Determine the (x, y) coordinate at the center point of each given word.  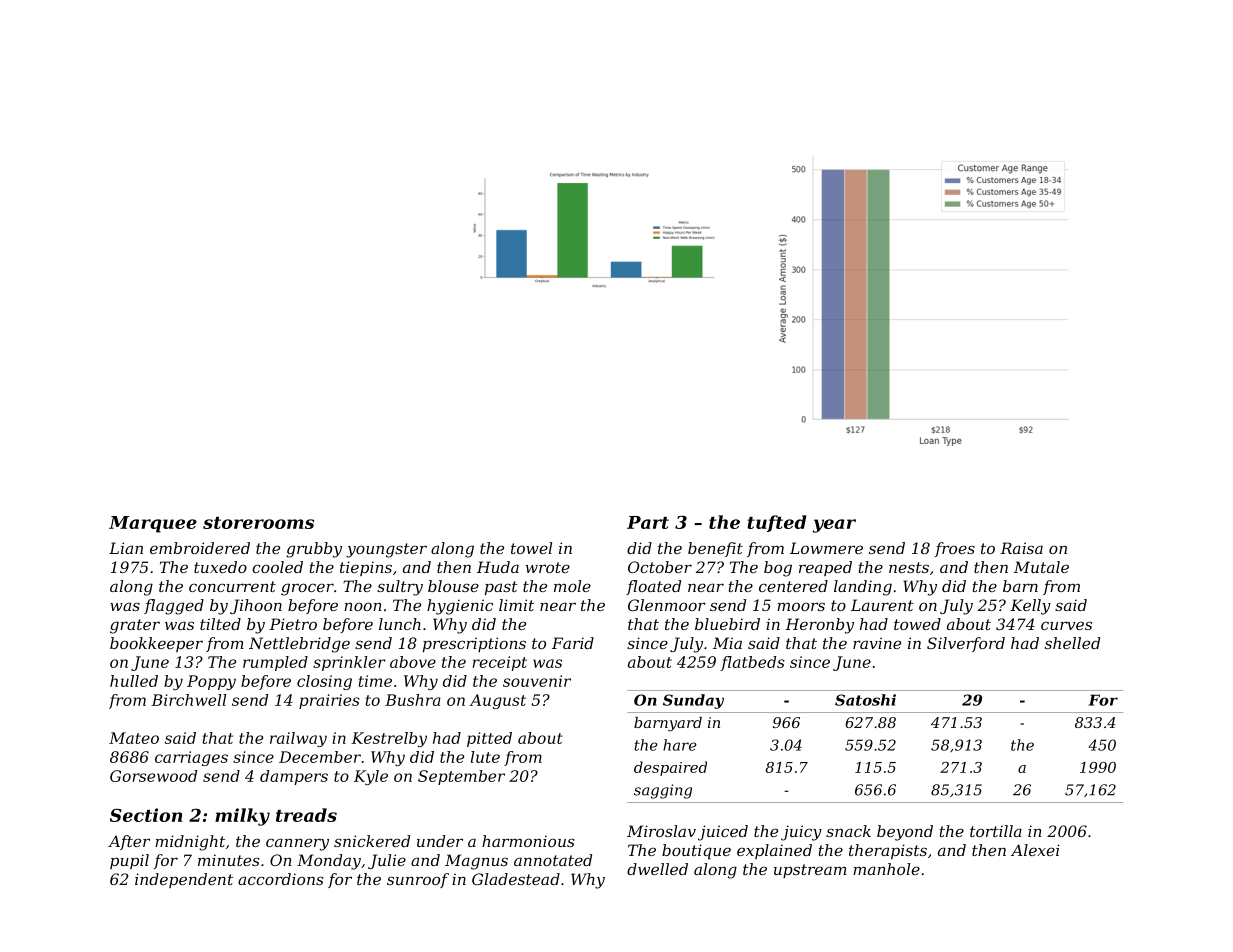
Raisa (1021, 548)
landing (863, 588)
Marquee (153, 524)
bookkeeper (156, 644)
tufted (777, 523)
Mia (727, 643)
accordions (281, 879)
